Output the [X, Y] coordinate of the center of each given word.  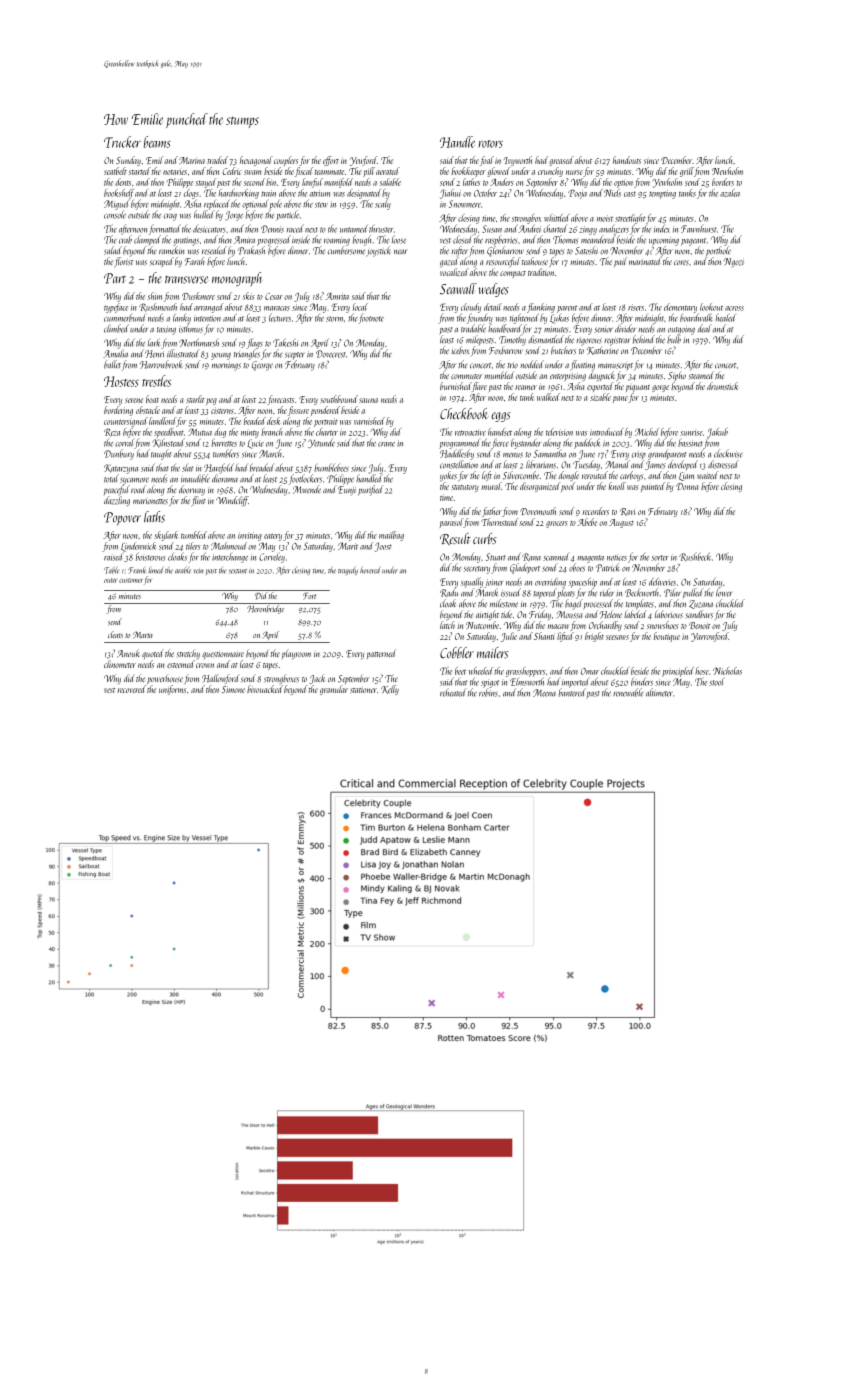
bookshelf [119, 194]
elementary [680, 308]
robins [488, 692]
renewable [628, 692]
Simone [233, 689]
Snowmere [465, 204]
